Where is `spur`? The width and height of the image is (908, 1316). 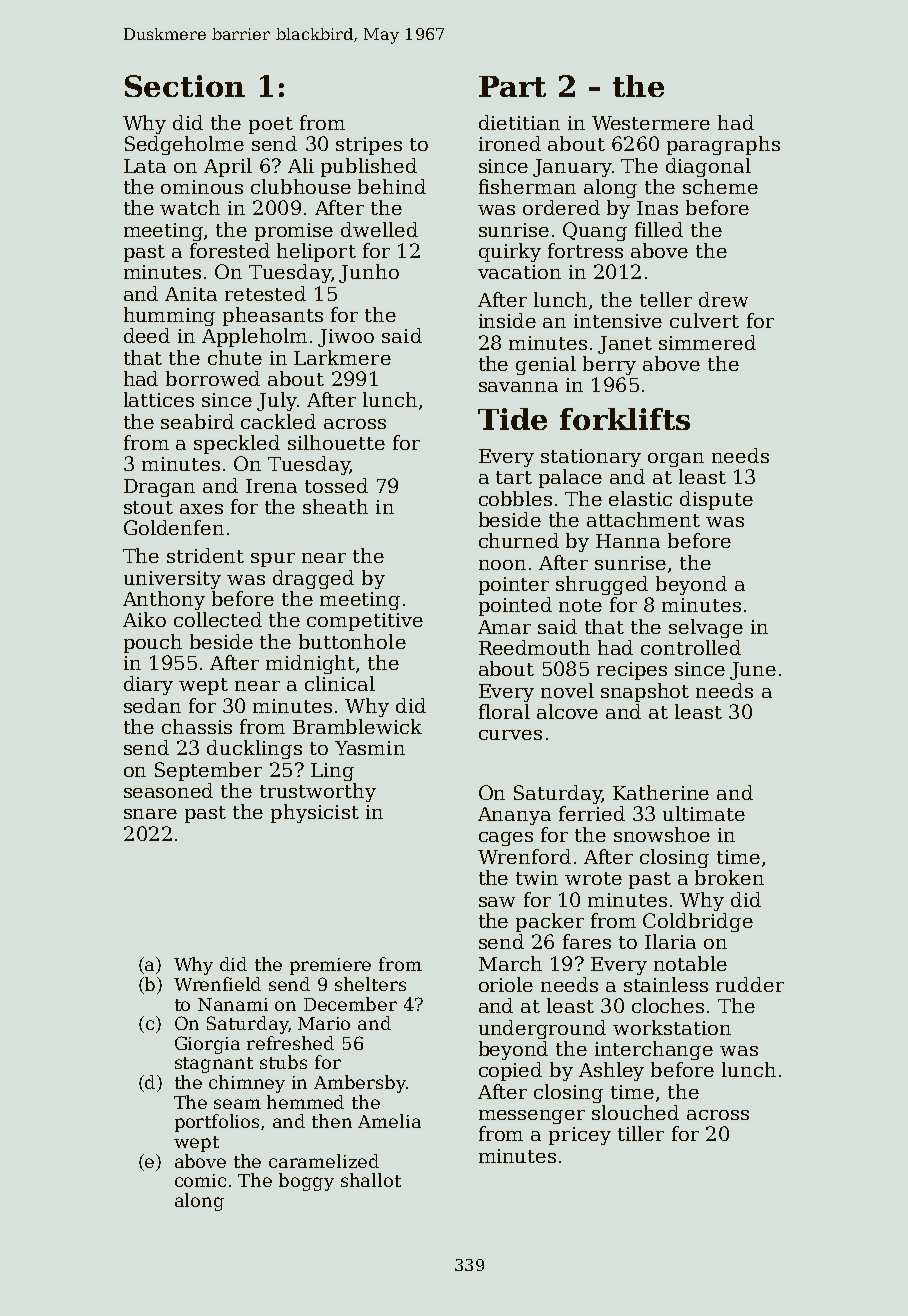
spur is located at coordinates (273, 560).
